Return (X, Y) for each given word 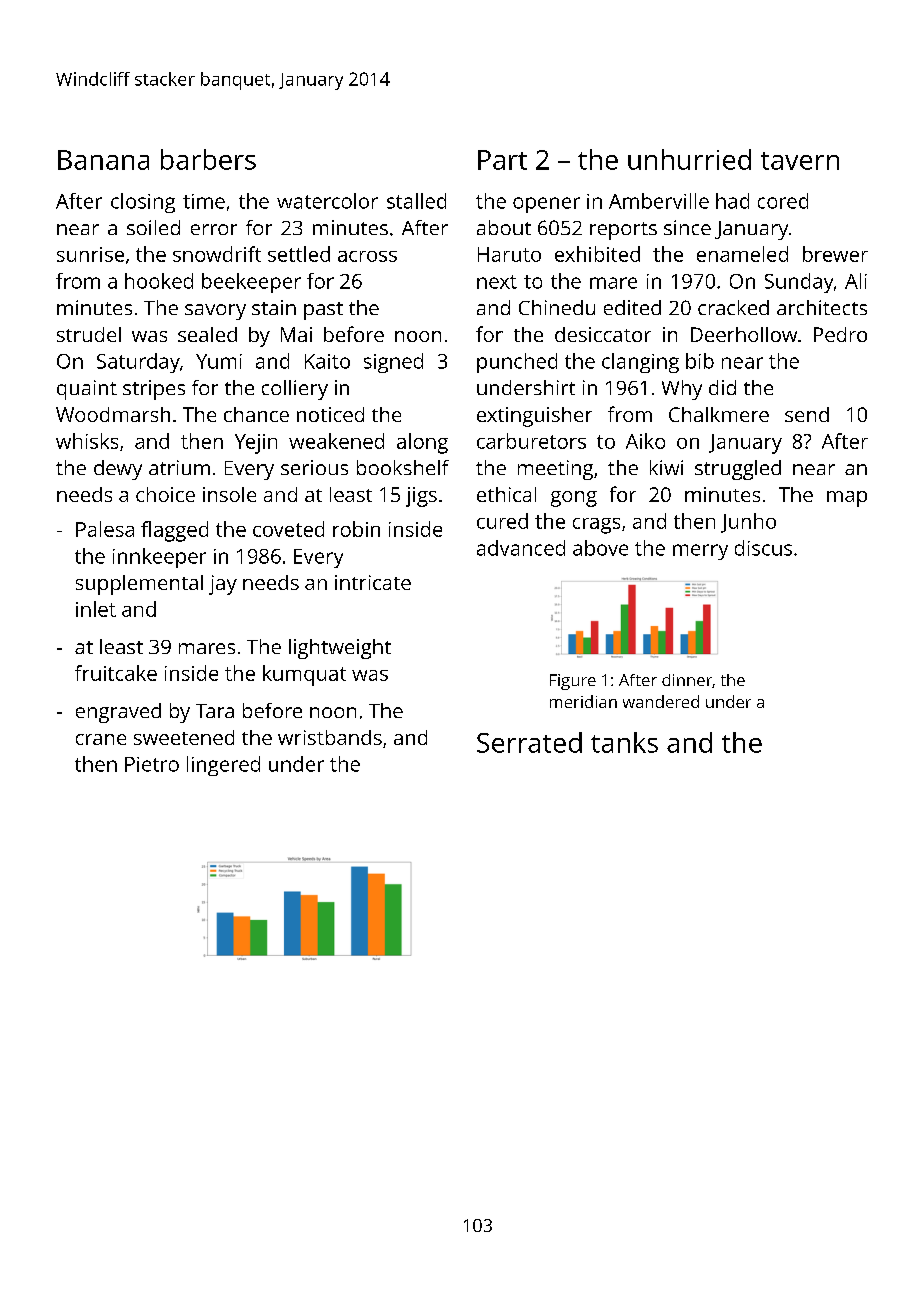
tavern (800, 161)
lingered (223, 766)
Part (502, 160)
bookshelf (403, 467)
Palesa (105, 529)
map (847, 499)
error (214, 229)
